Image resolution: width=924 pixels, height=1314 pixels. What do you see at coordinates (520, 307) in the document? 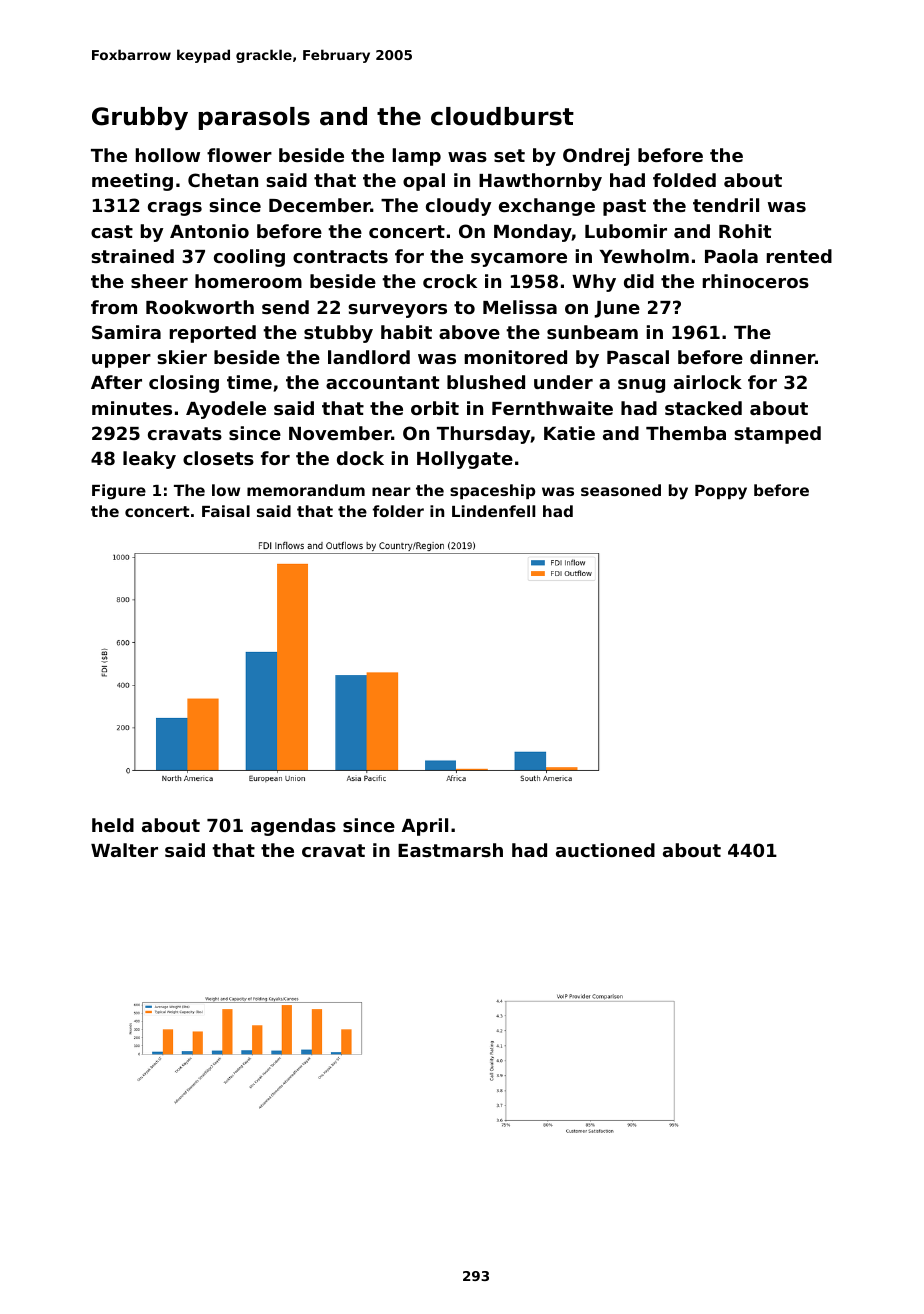
I see `Melissa` at bounding box center [520, 307].
